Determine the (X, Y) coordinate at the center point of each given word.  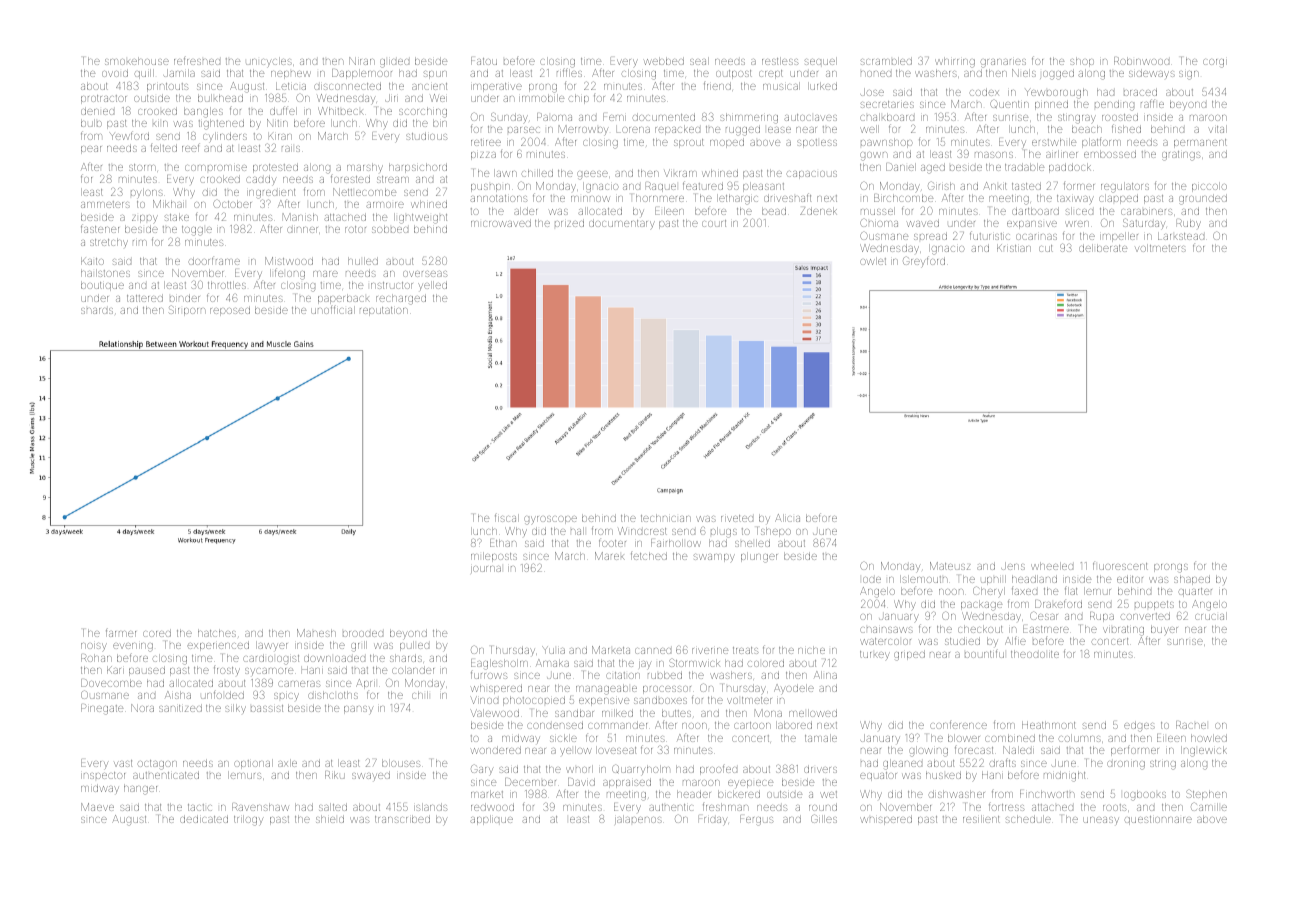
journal (486, 569)
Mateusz (950, 566)
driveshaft (787, 197)
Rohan (96, 658)
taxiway (1075, 199)
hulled (363, 261)
